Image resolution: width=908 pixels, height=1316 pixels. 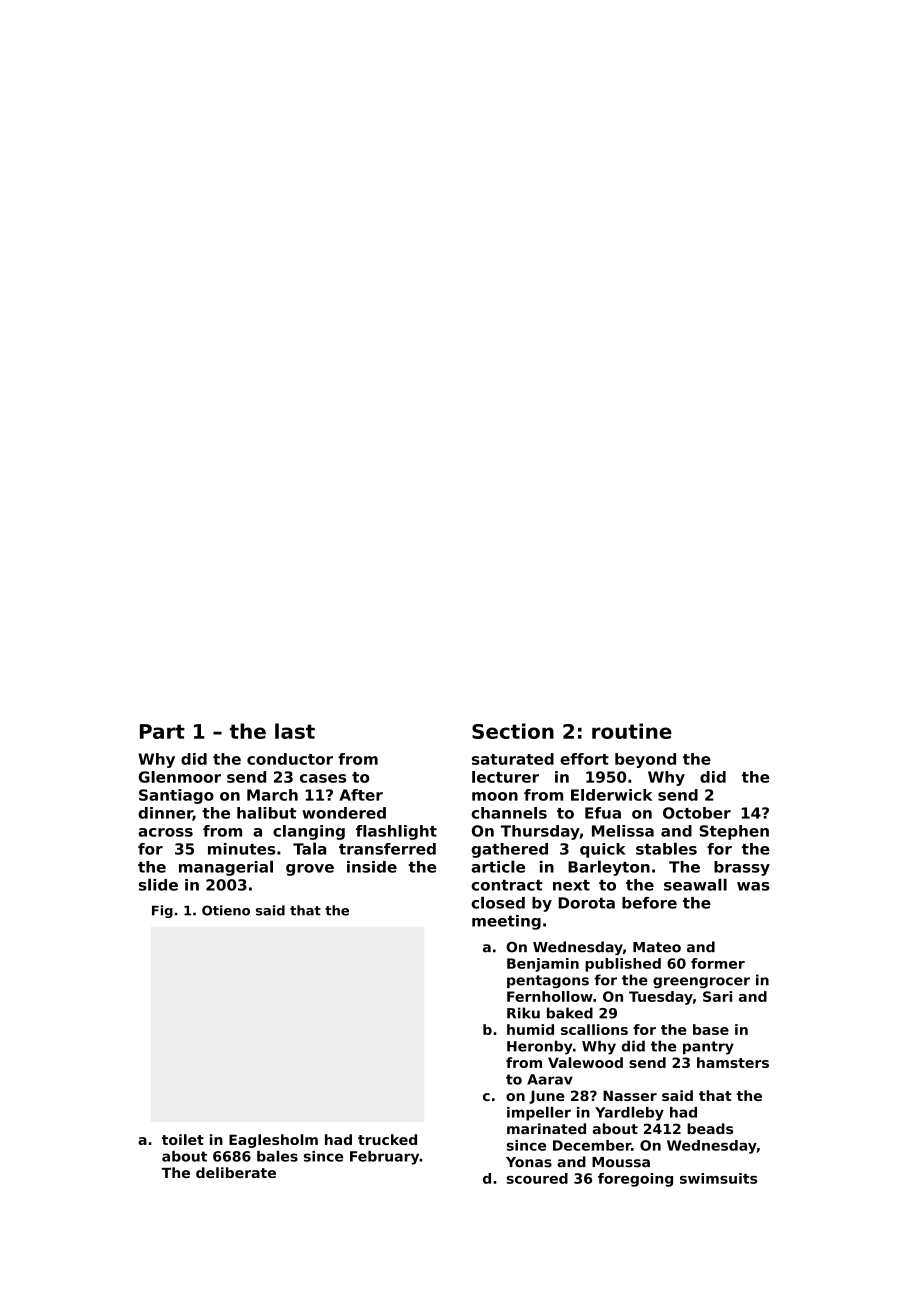 I want to click on channels, so click(x=509, y=813).
